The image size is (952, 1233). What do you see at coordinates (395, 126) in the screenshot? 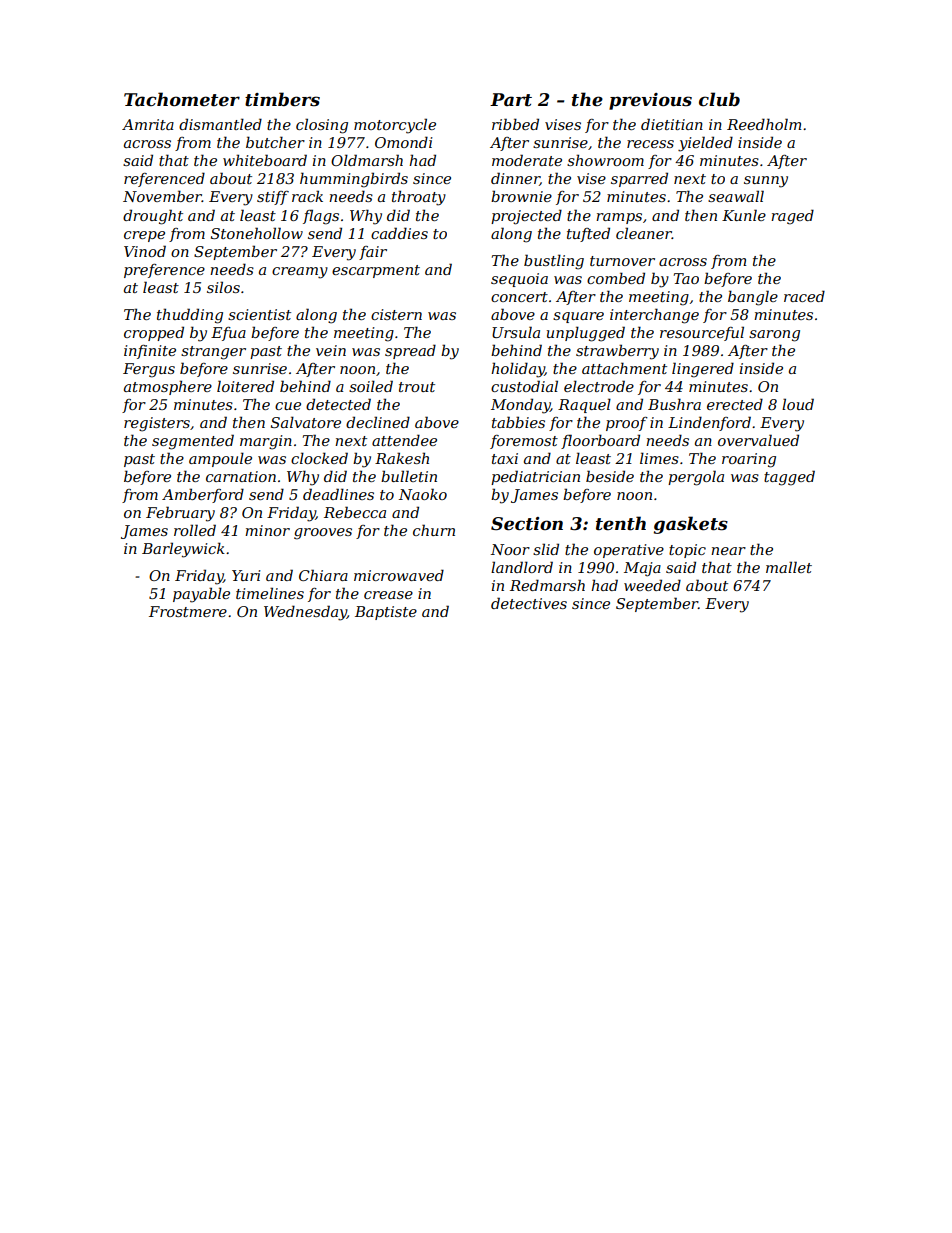
I see `motorcycle` at bounding box center [395, 126].
